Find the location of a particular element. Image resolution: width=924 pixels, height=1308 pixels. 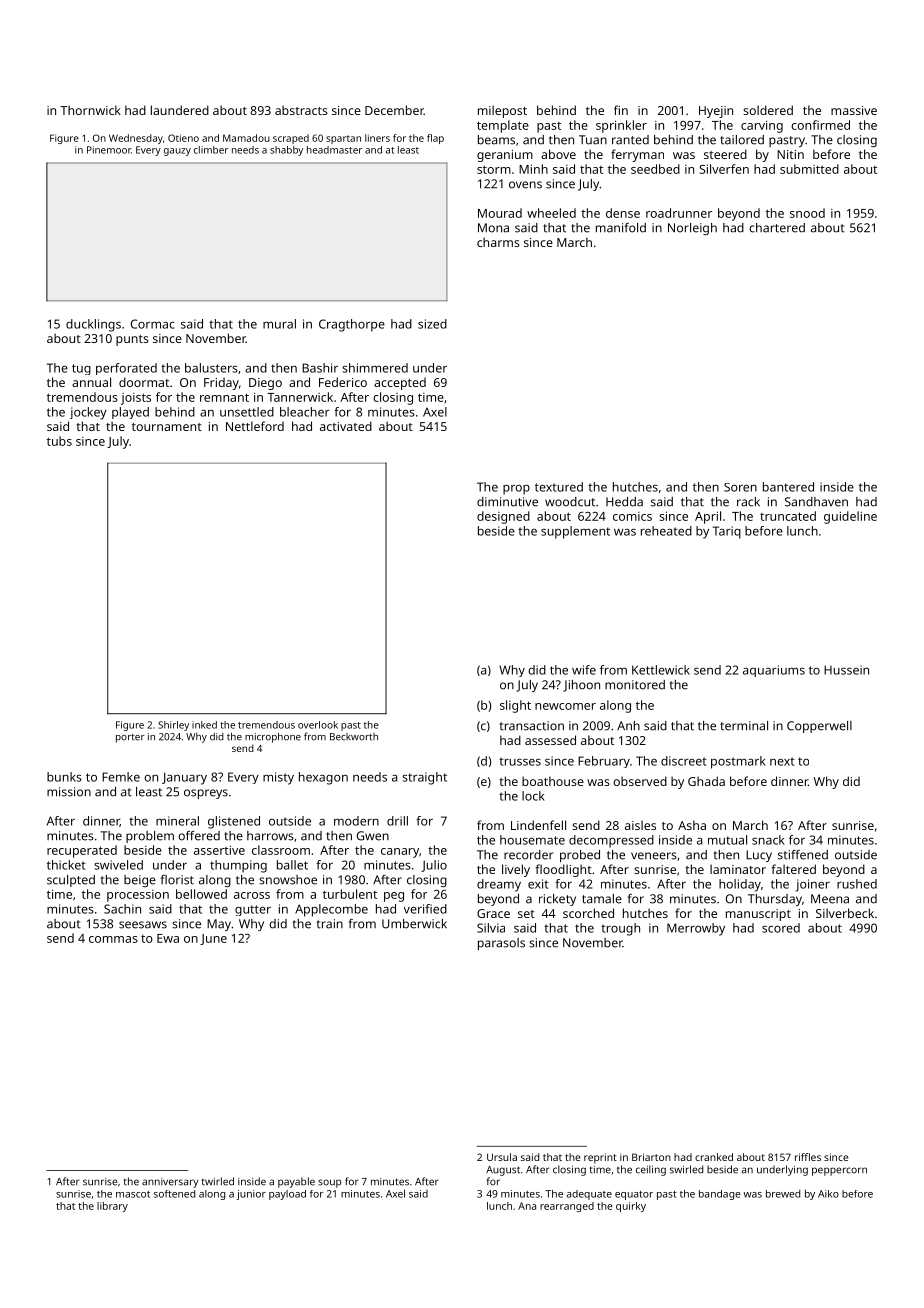

Merrowby is located at coordinates (696, 929).
